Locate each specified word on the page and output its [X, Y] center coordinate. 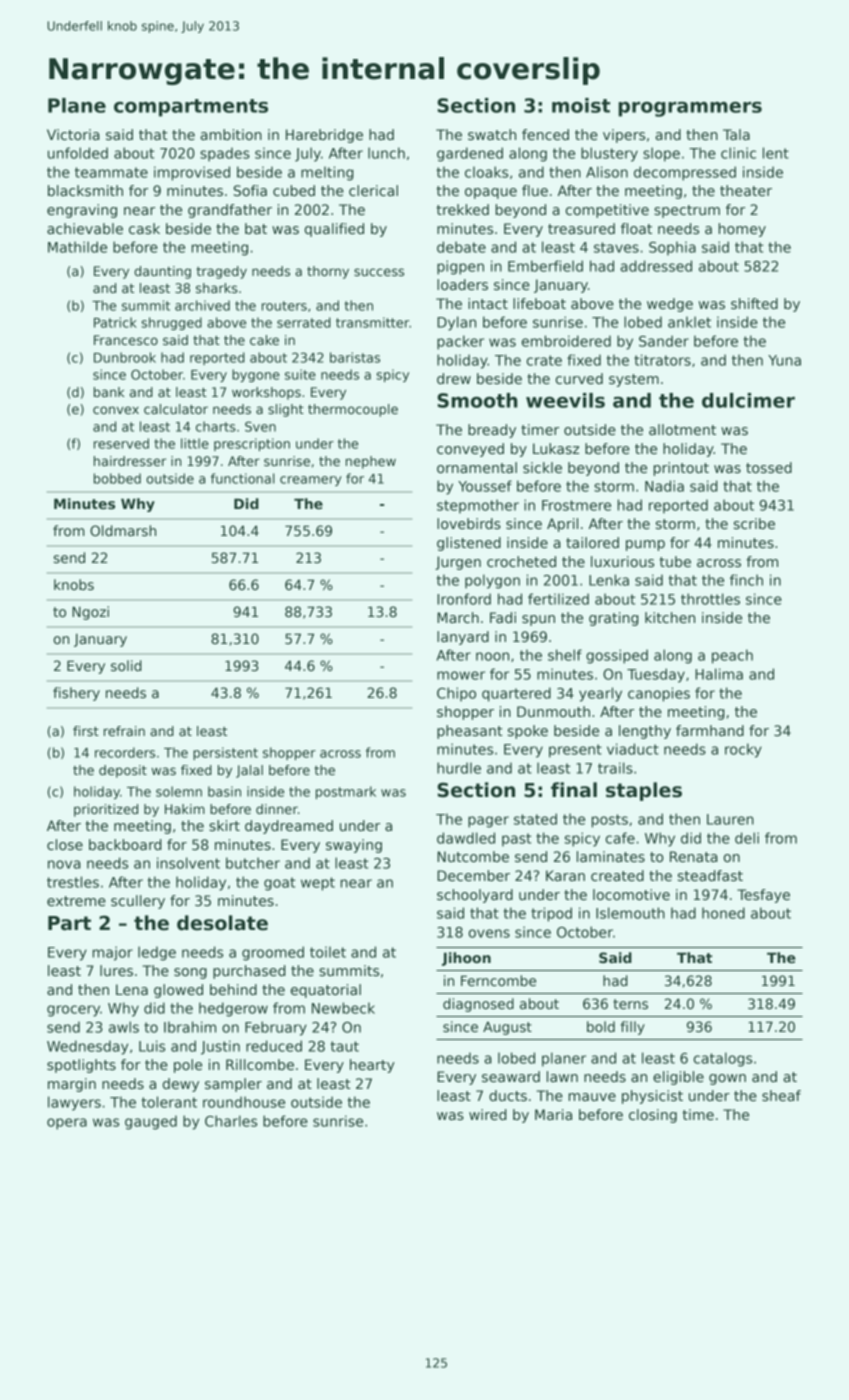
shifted [754, 303]
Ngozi [90, 613]
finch [746, 580]
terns [630, 1004]
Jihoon [466, 959]
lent [776, 153]
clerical [373, 190]
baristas [355, 357]
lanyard [463, 638]
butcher [253, 863]
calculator [176, 409]
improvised [192, 173]
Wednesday [87, 1047]
